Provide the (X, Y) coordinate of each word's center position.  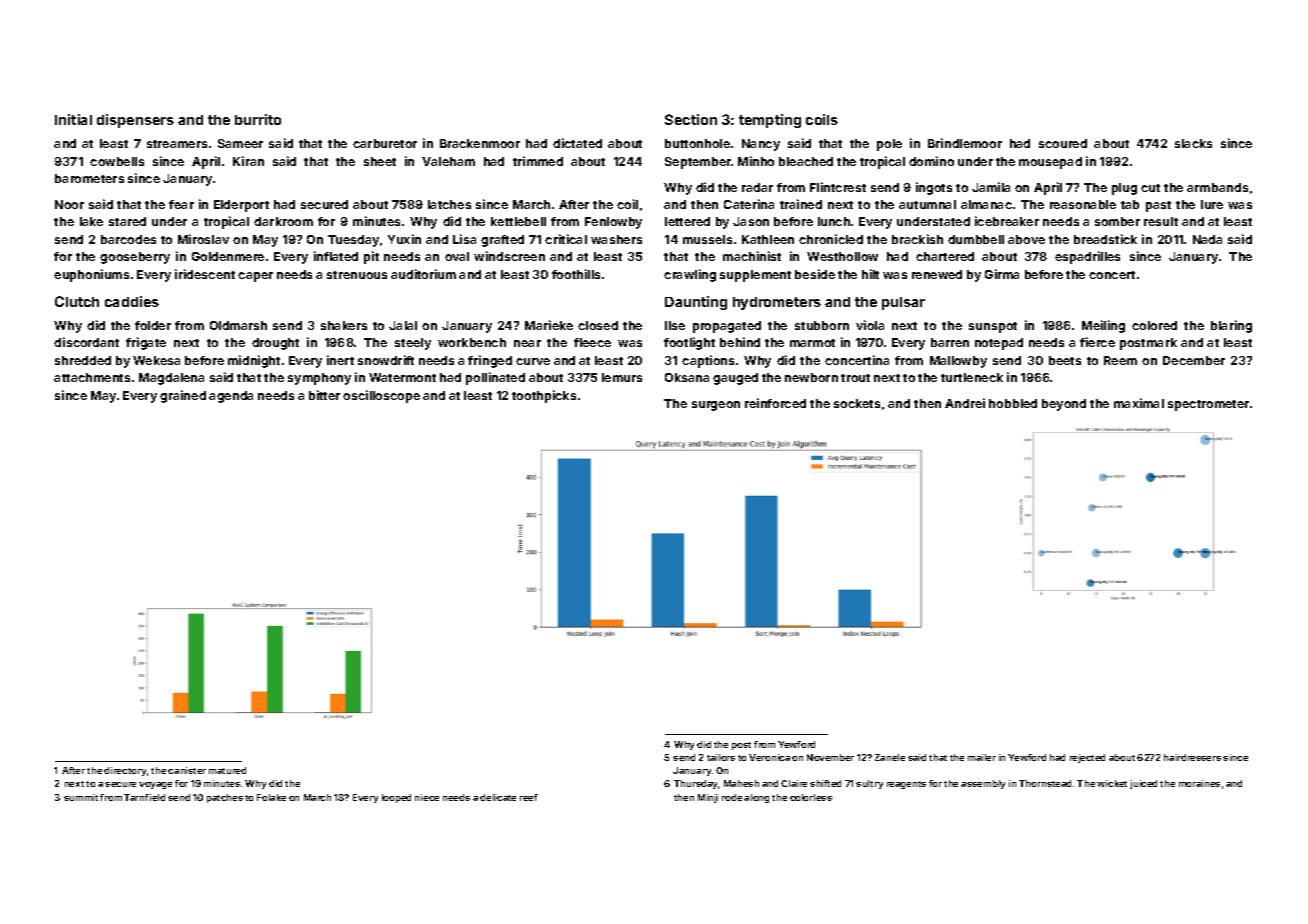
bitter (324, 395)
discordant (86, 342)
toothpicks (544, 396)
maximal (1139, 403)
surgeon (716, 406)
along (756, 798)
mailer (982, 757)
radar (757, 187)
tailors (721, 757)
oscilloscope (381, 396)
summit (81, 797)
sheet (380, 161)
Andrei (965, 403)
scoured (1063, 143)
